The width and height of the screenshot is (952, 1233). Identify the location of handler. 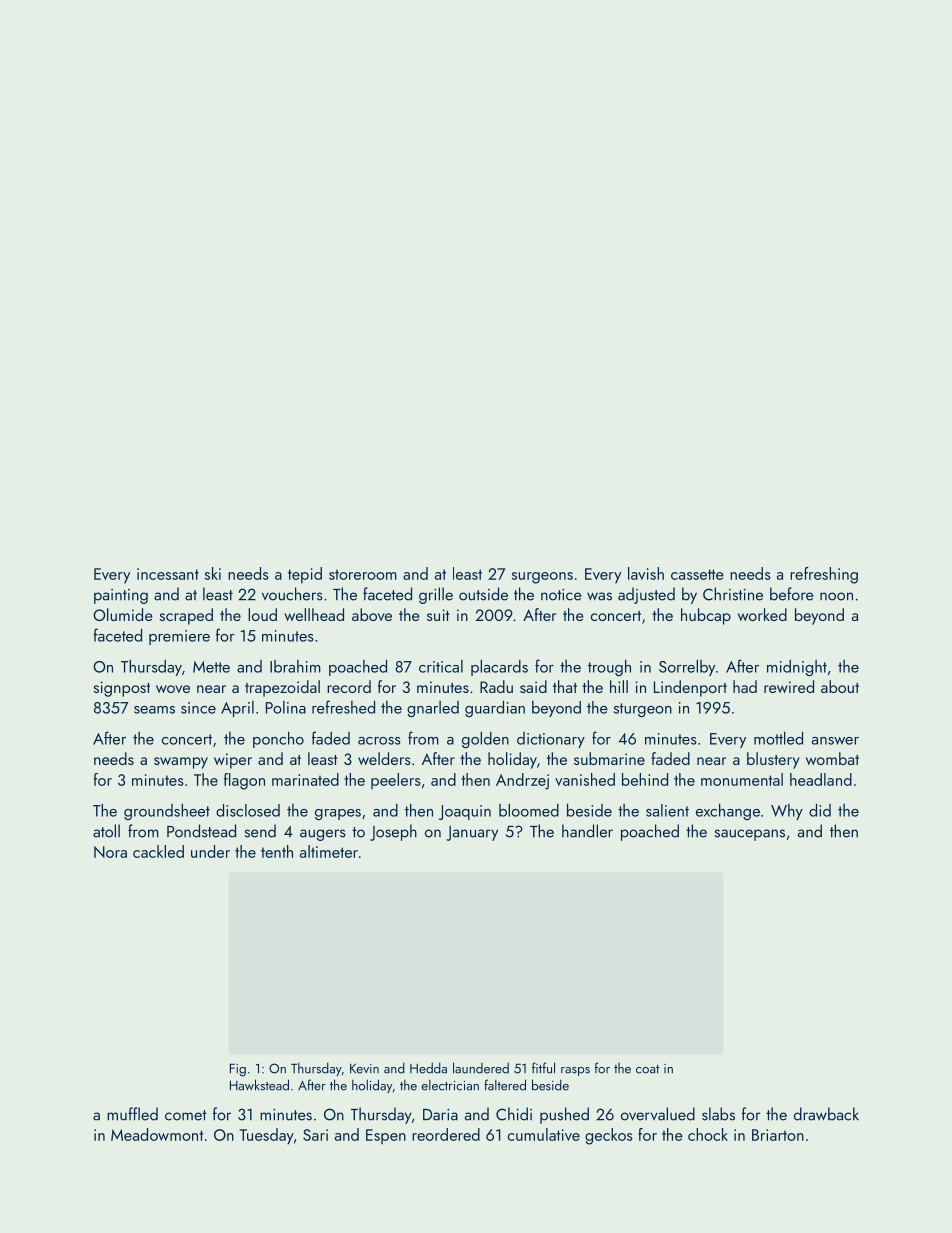
(587, 831).
